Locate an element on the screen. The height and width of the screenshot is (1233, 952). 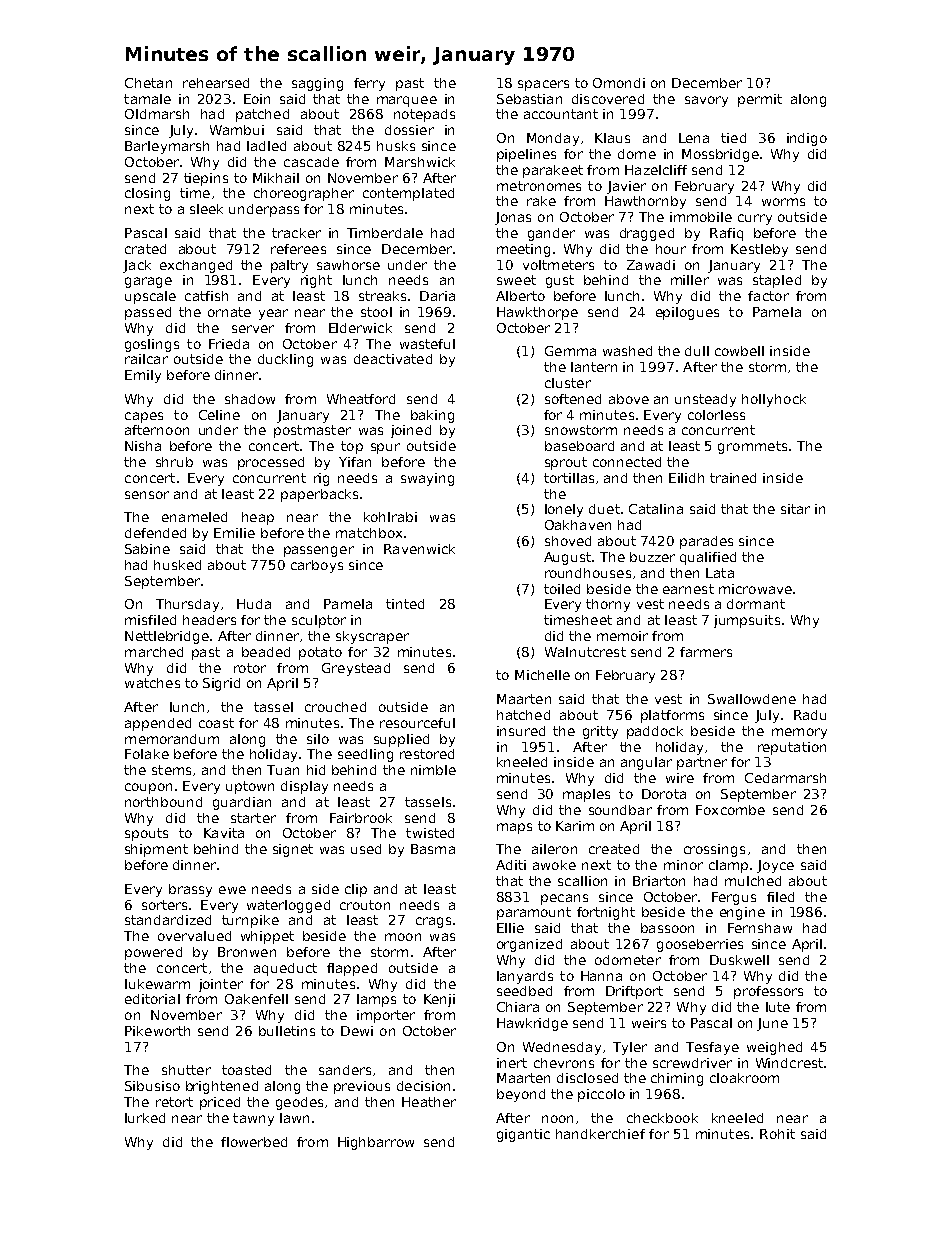
lukewarm is located at coordinates (157, 984).
